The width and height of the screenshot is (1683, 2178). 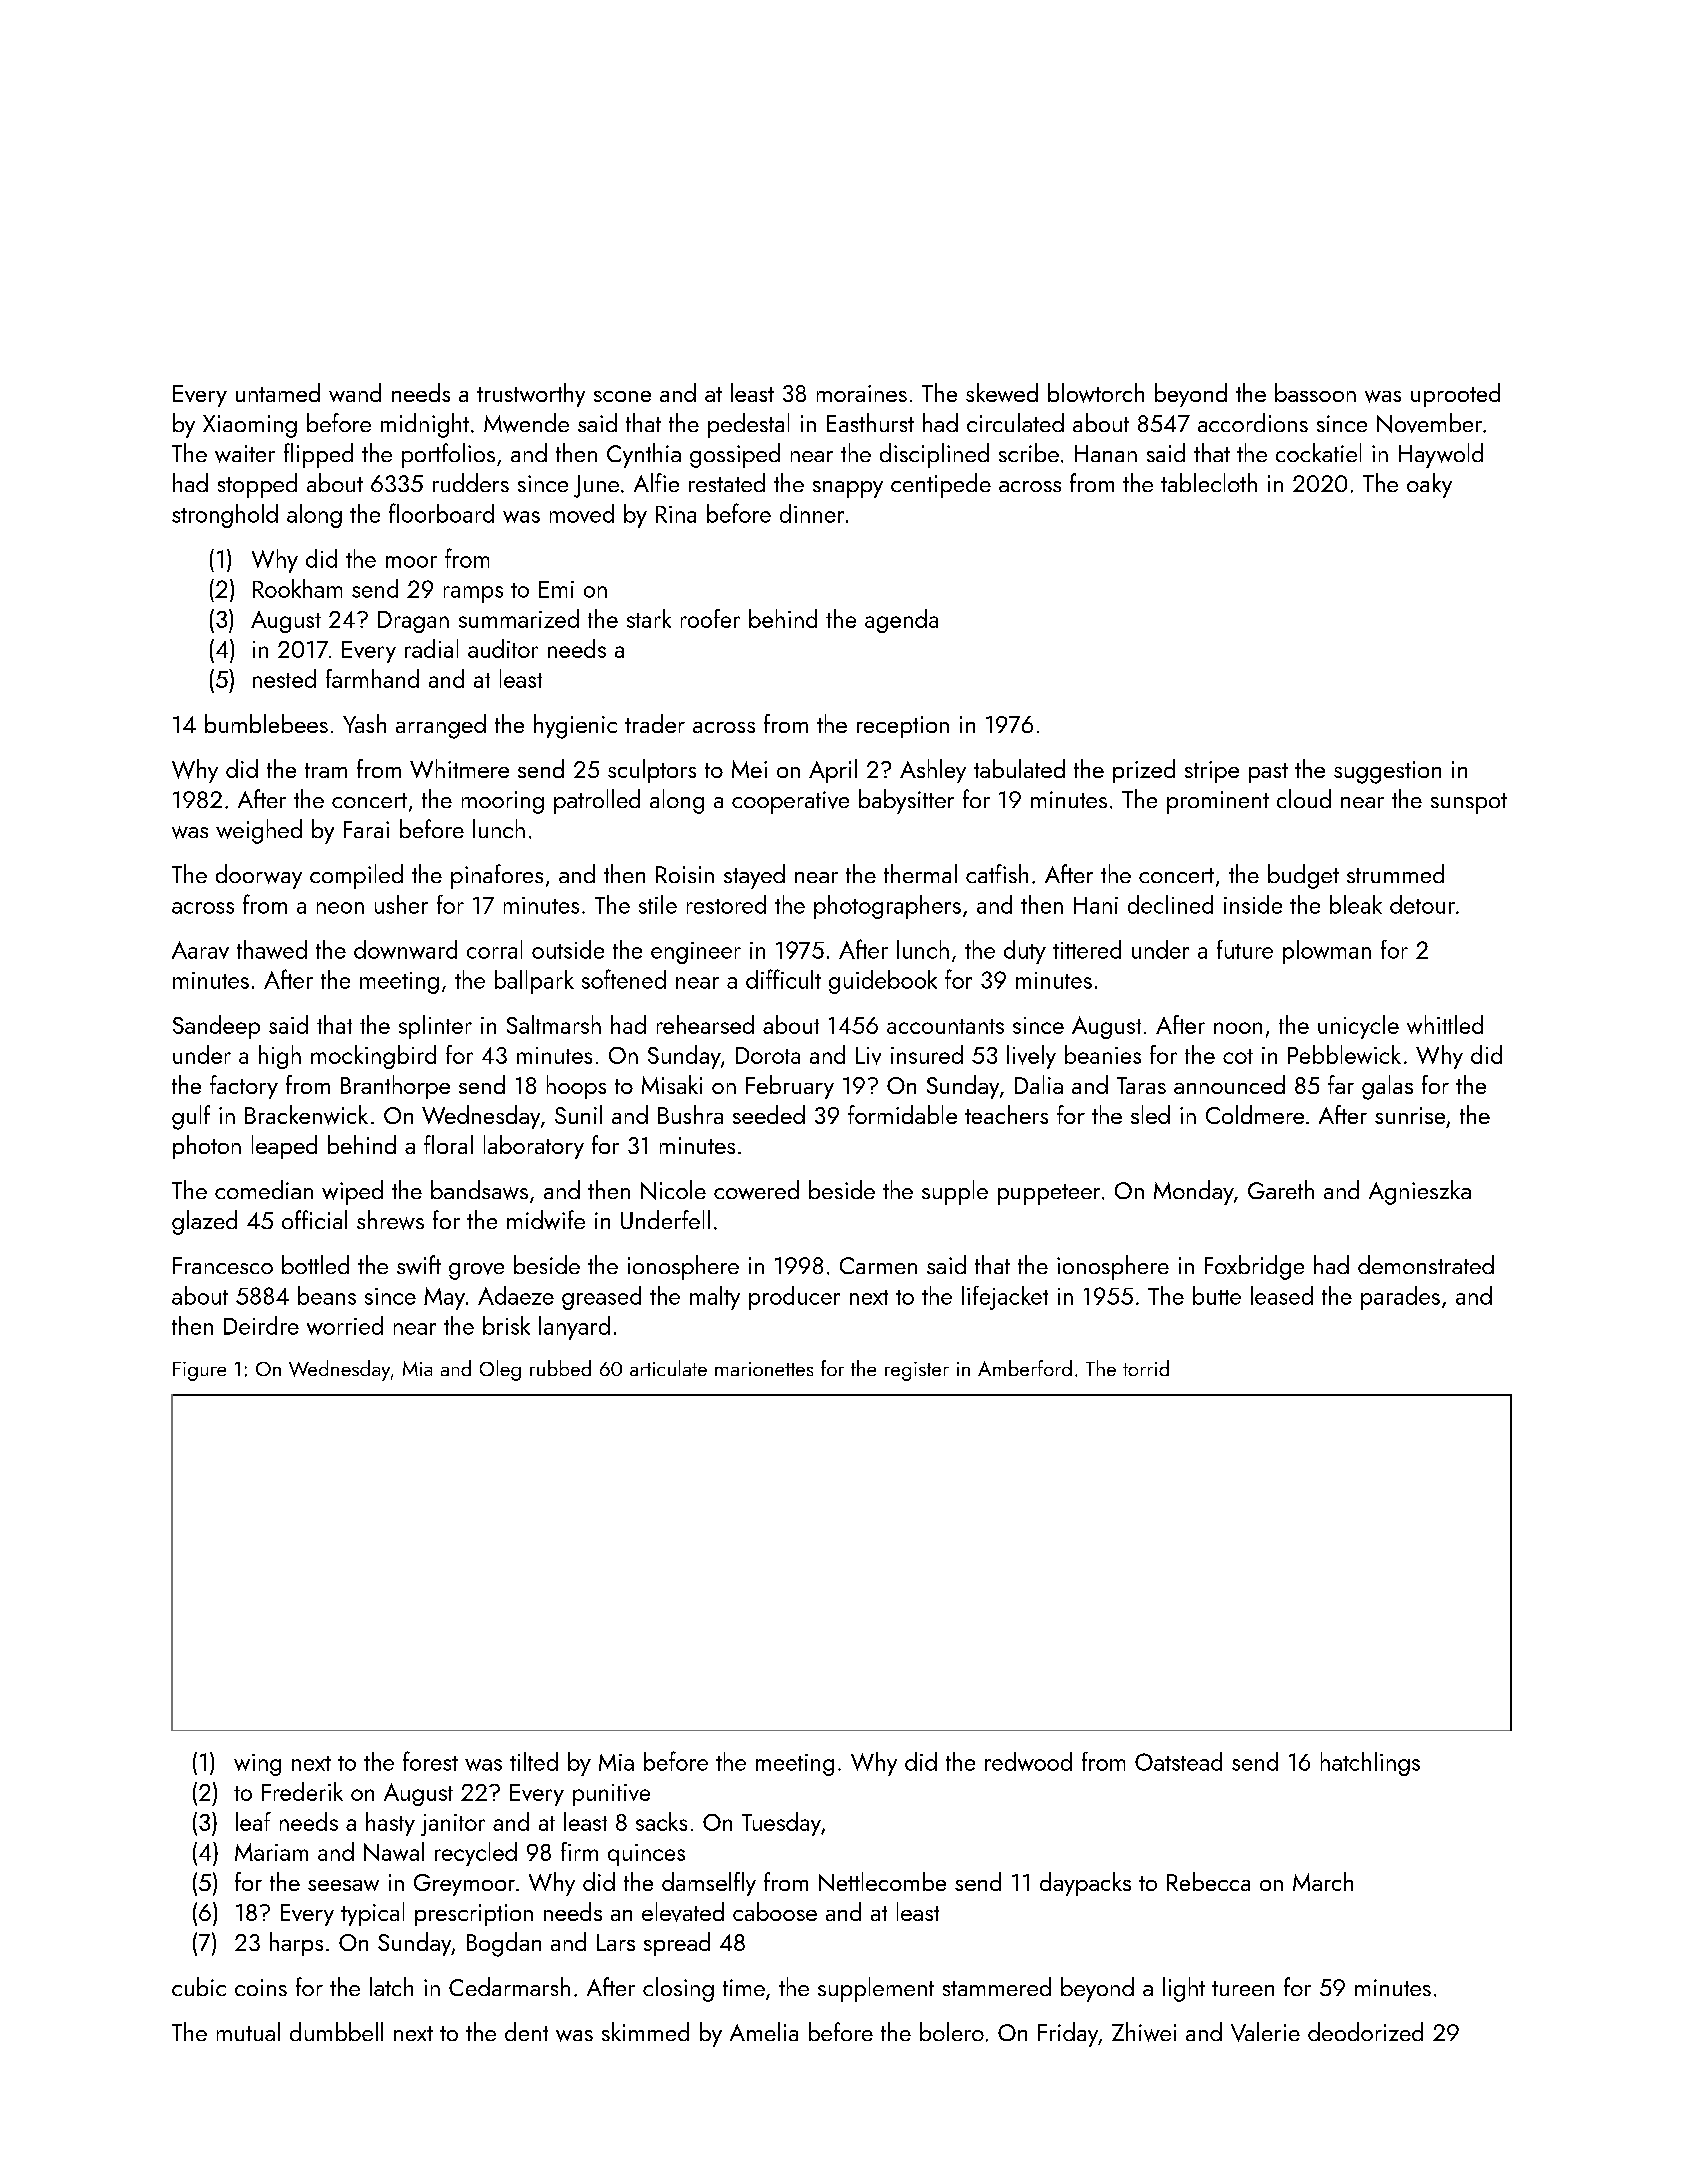 What do you see at coordinates (531, 395) in the screenshot?
I see `trustworthy` at bounding box center [531, 395].
